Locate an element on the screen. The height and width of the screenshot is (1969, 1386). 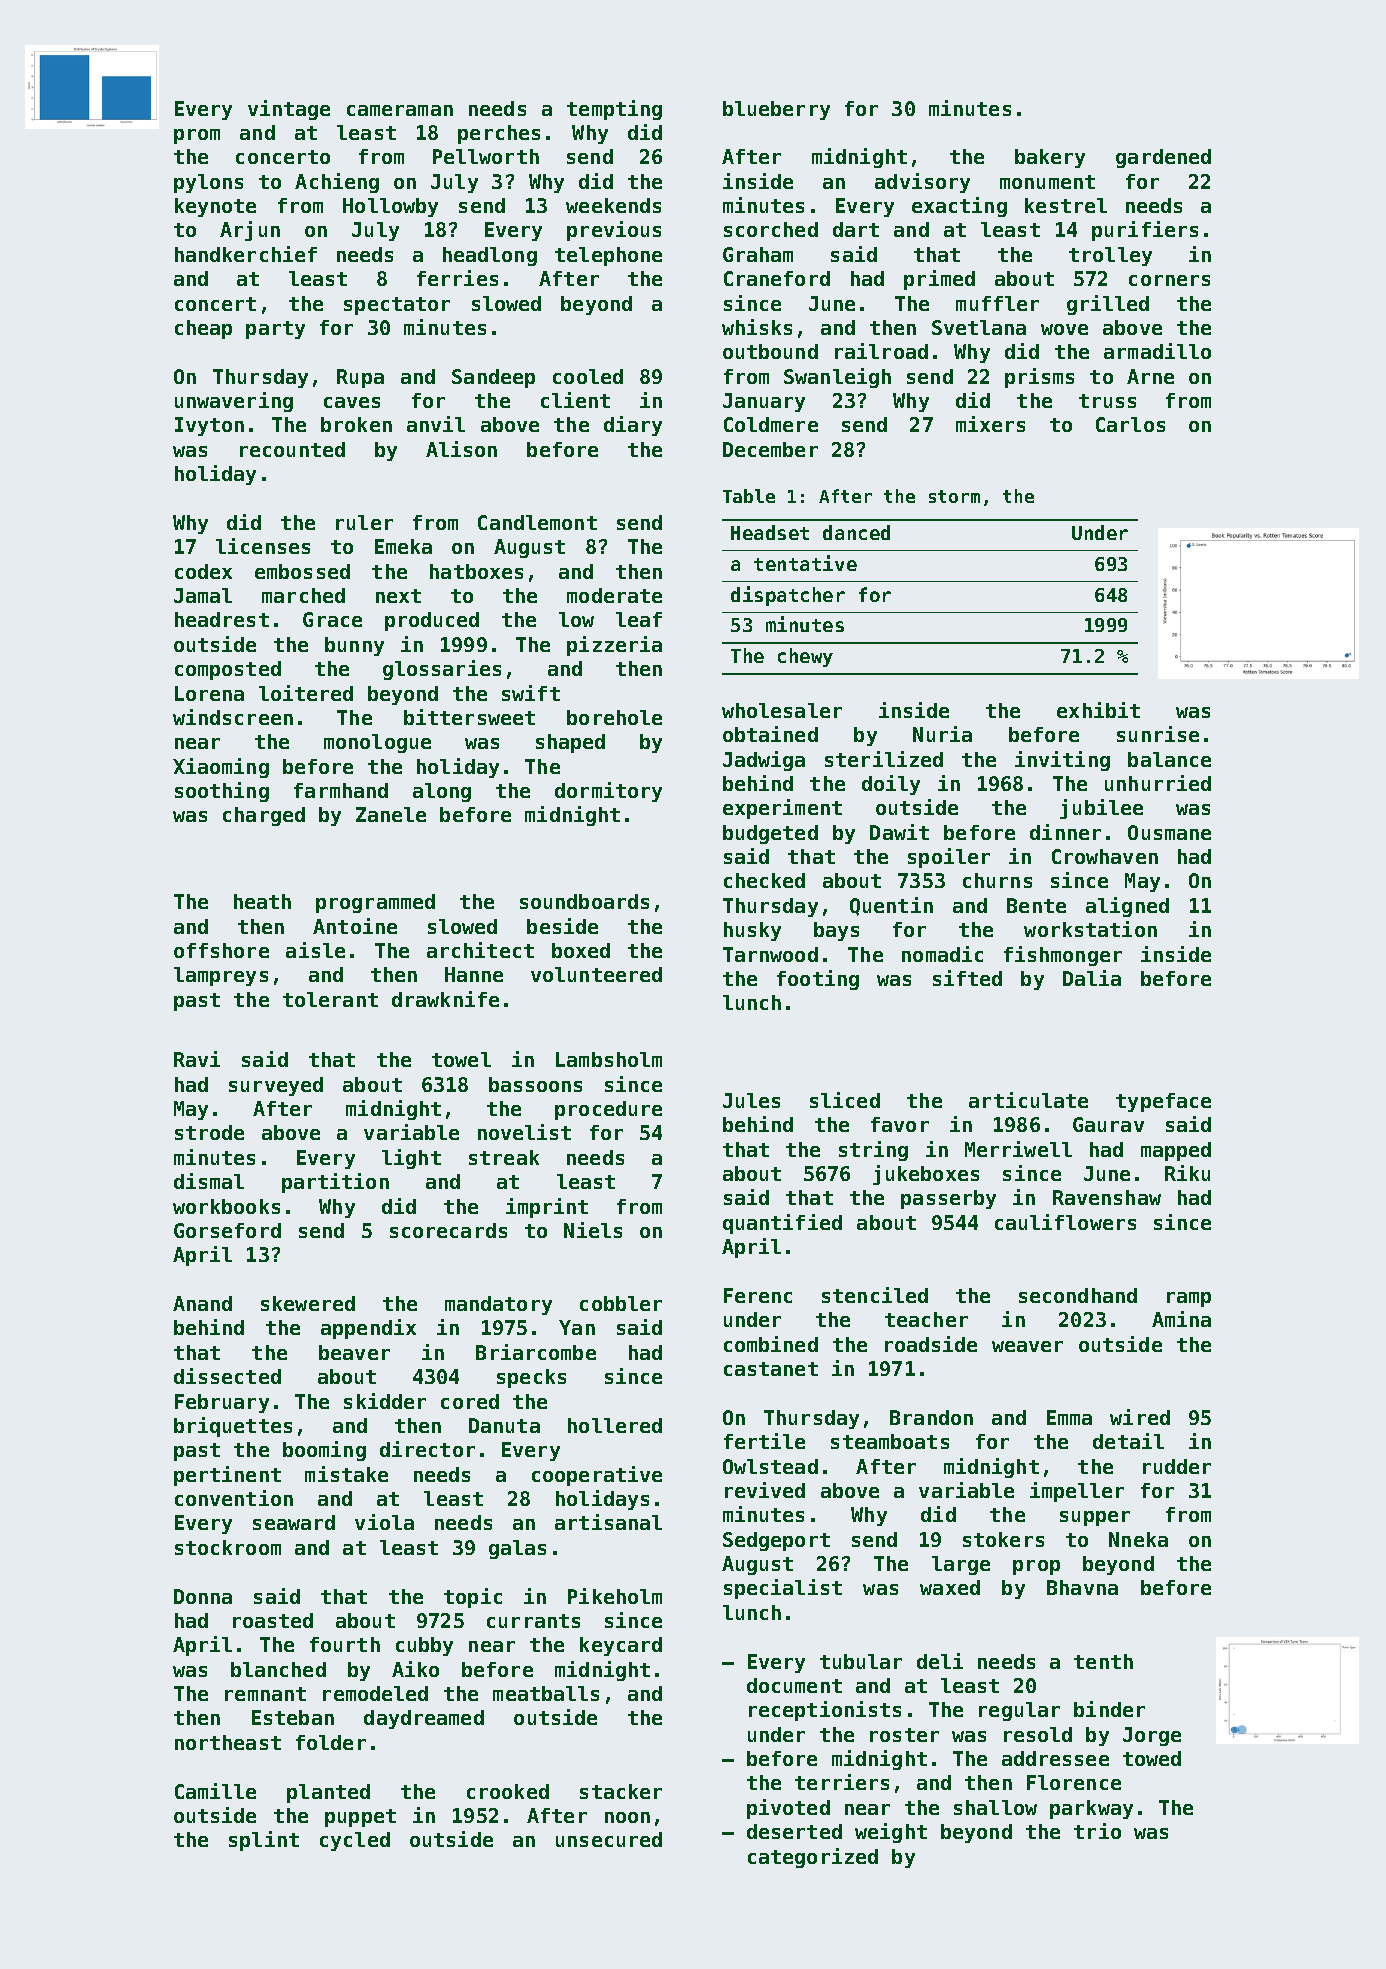
Camille is located at coordinates (215, 1791).
